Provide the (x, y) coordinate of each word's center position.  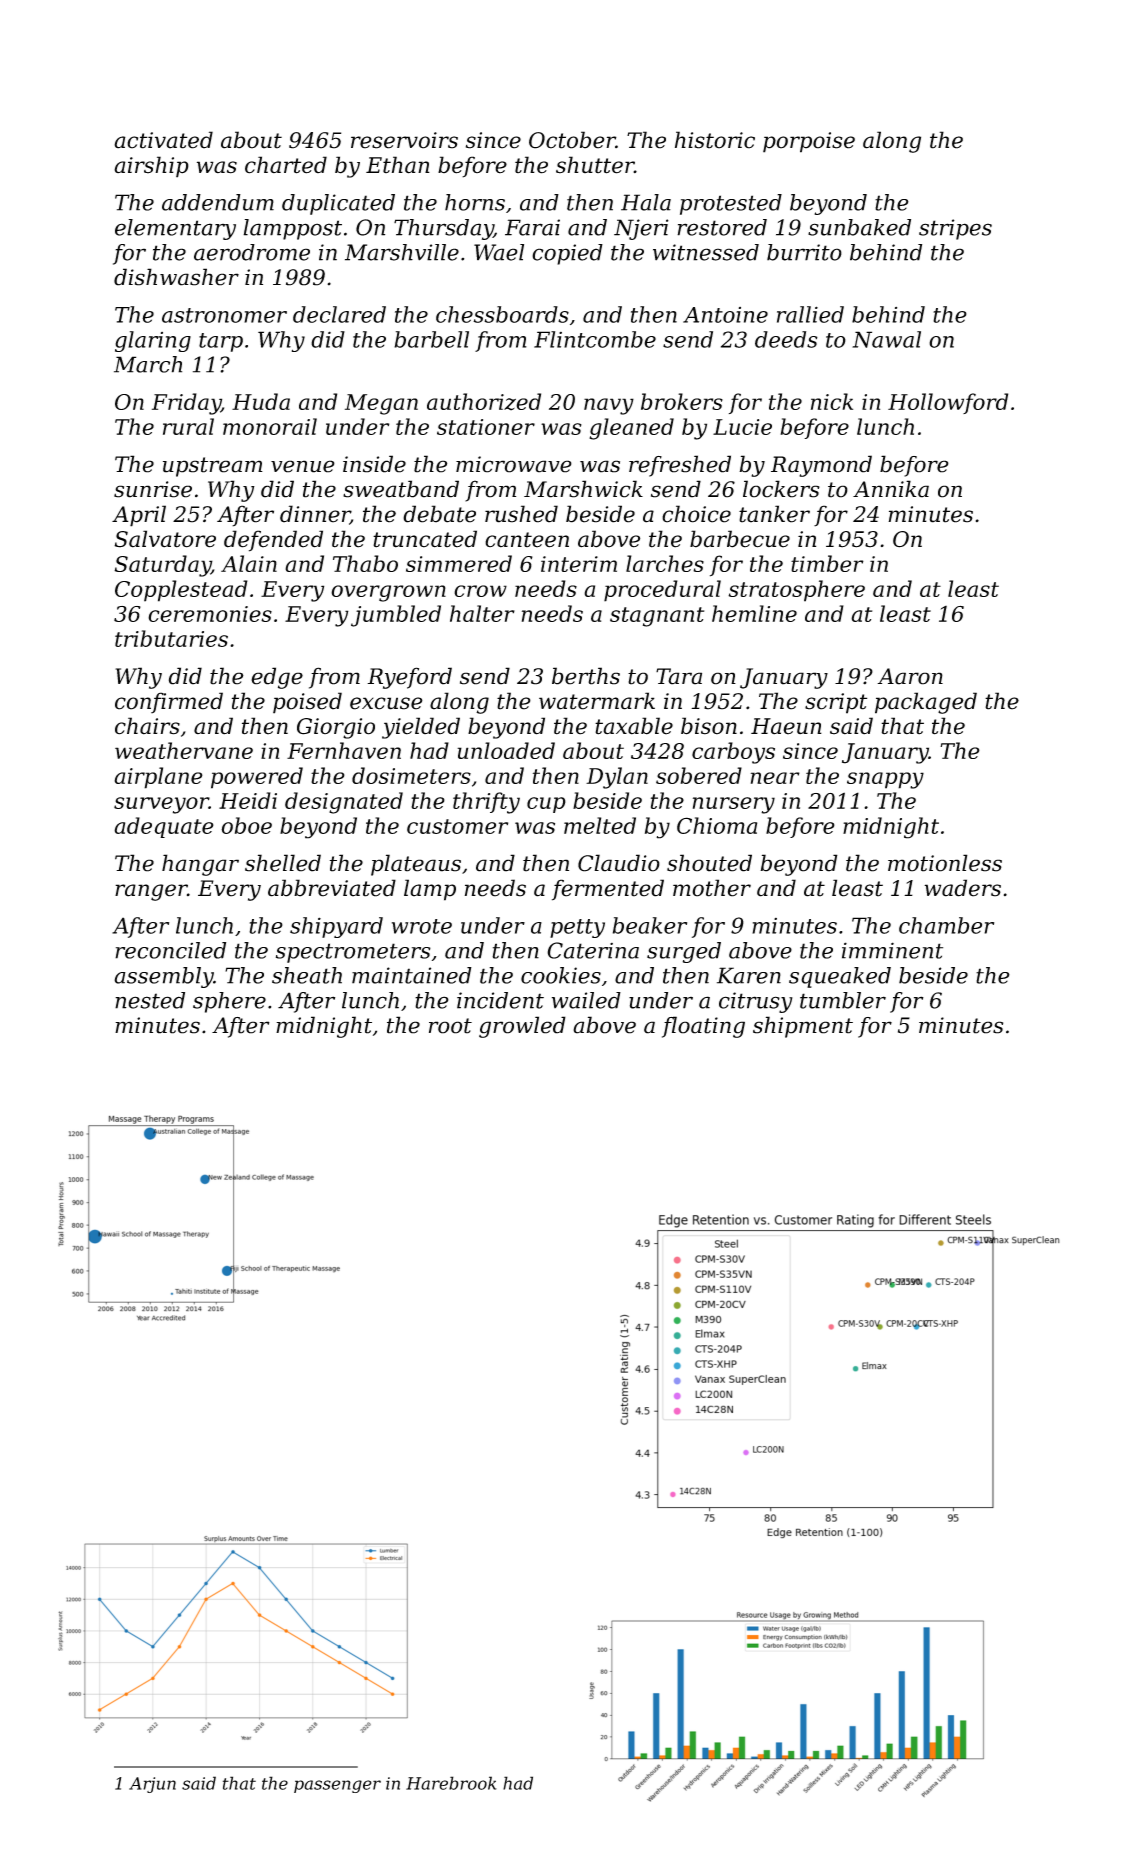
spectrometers (353, 953)
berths (586, 676)
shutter (595, 165)
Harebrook (451, 1783)
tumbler (843, 1000)
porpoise (809, 142)
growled (522, 1027)
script (836, 703)
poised (307, 703)
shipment (803, 1027)
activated (163, 140)
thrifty (486, 803)
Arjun (152, 1785)
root (450, 1026)
